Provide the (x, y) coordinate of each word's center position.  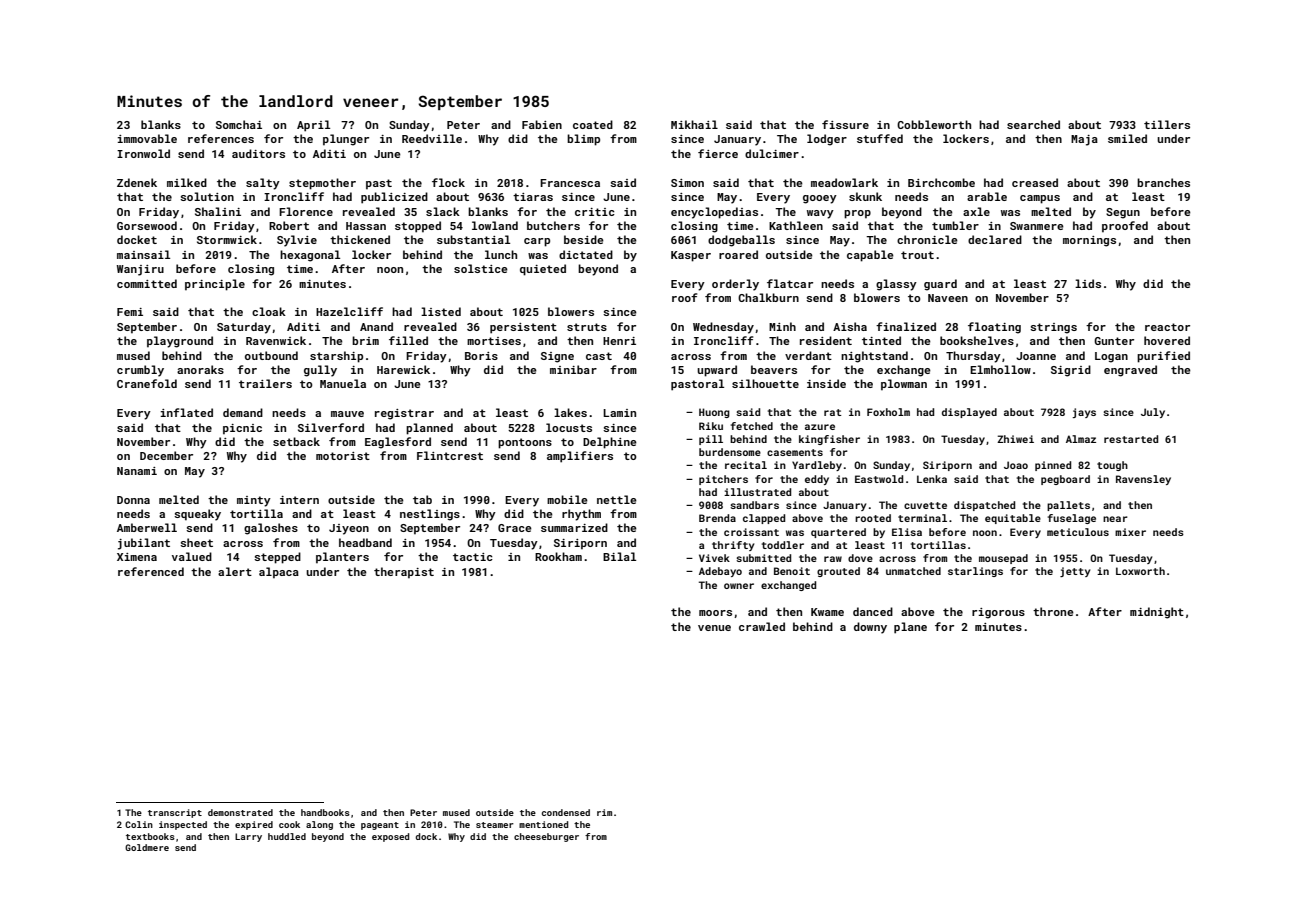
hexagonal (310, 256)
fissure (845, 124)
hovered (1167, 340)
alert (235, 571)
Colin (139, 824)
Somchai (239, 124)
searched (1033, 124)
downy (870, 628)
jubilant (144, 544)
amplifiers (580, 457)
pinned (1053, 466)
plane (910, 628)
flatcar (790, 283)
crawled (762, 626)
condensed (566, 812)
